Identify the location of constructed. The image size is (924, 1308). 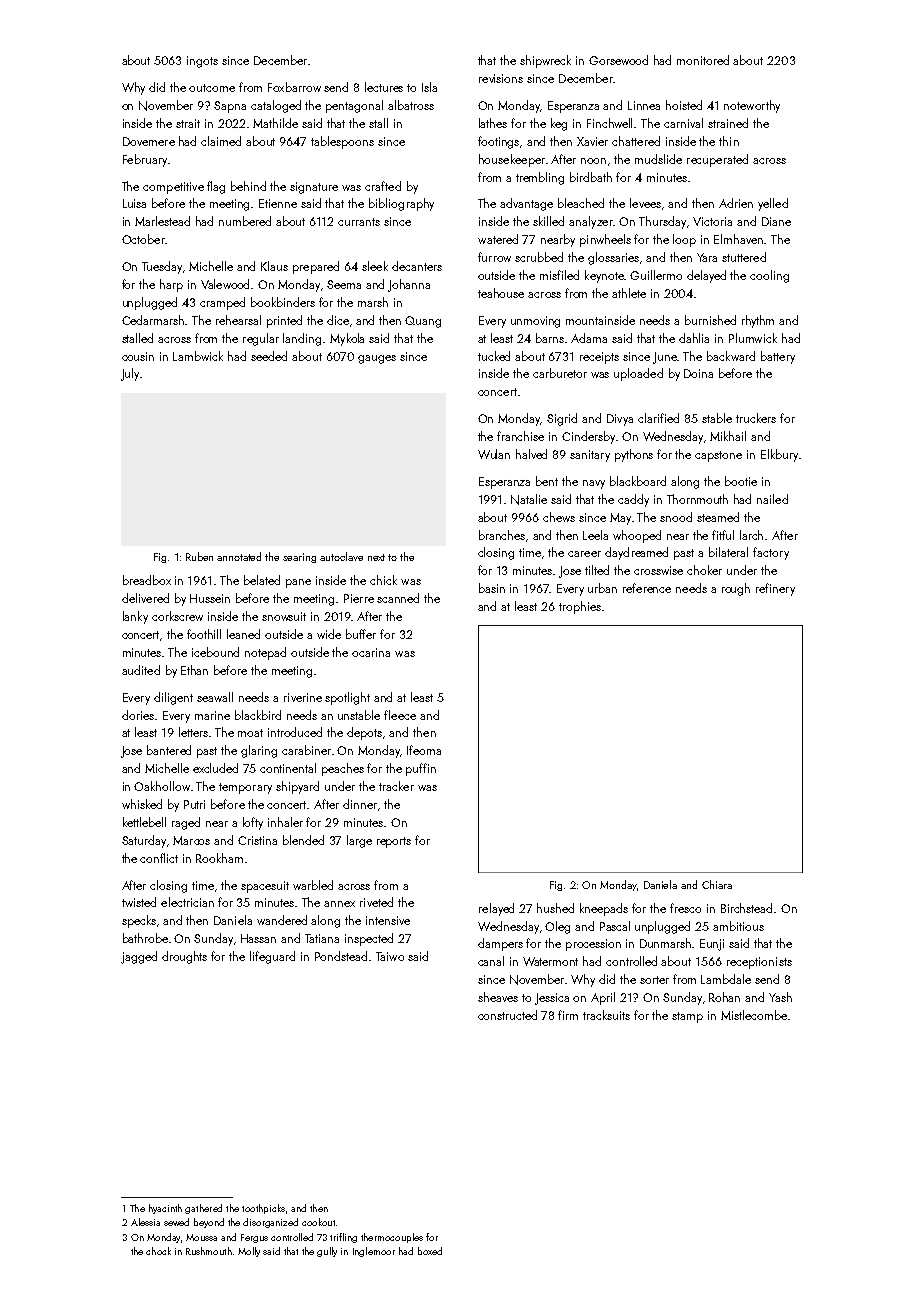
(507, 1015).
